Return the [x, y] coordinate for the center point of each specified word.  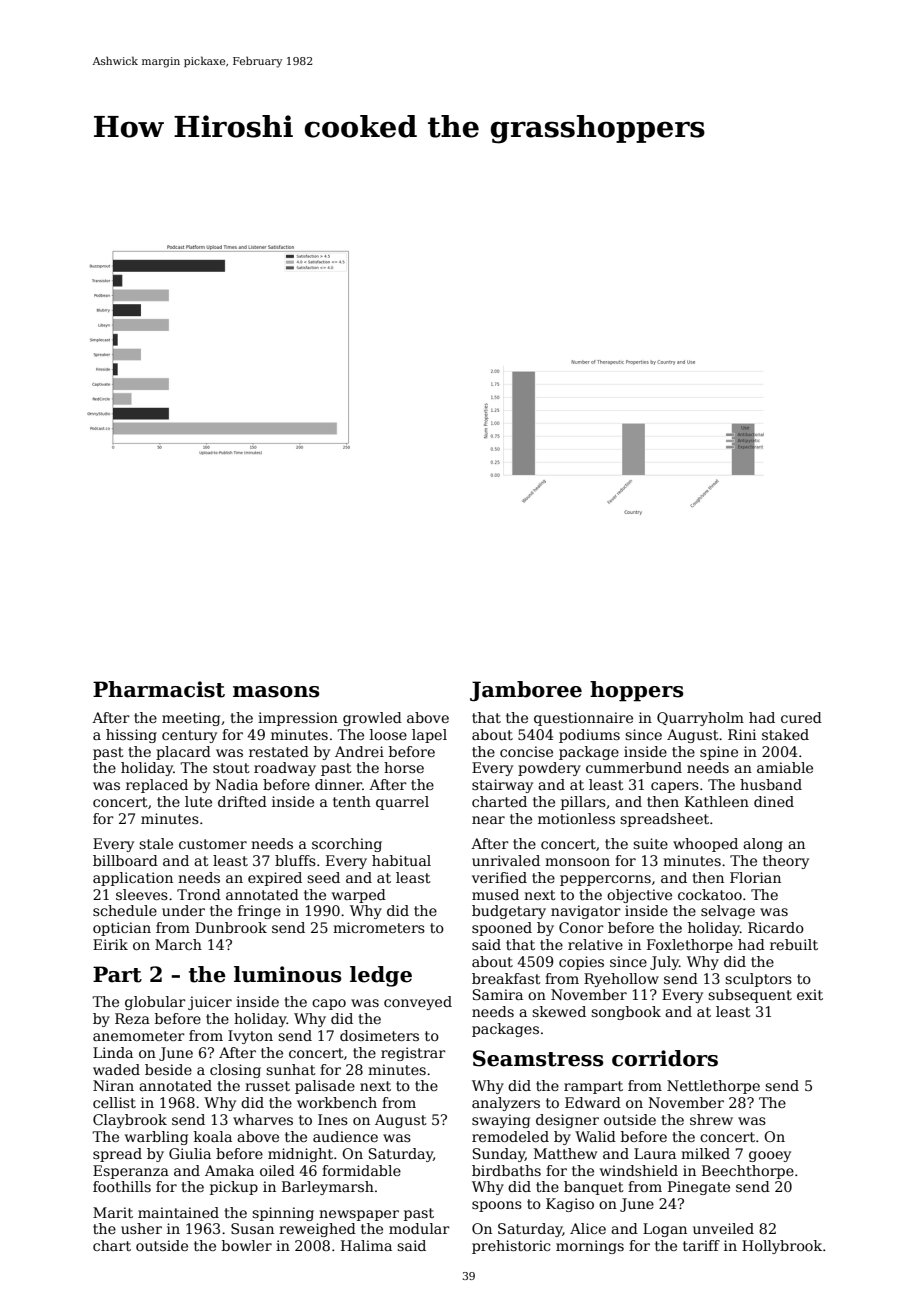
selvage [728, 912]
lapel [429, 736]
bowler [247, 1245]
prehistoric [511, 1247]
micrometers [379, 927]
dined [774, 801]
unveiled [723, 1228]
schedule [125, 910]
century [189, 736]
